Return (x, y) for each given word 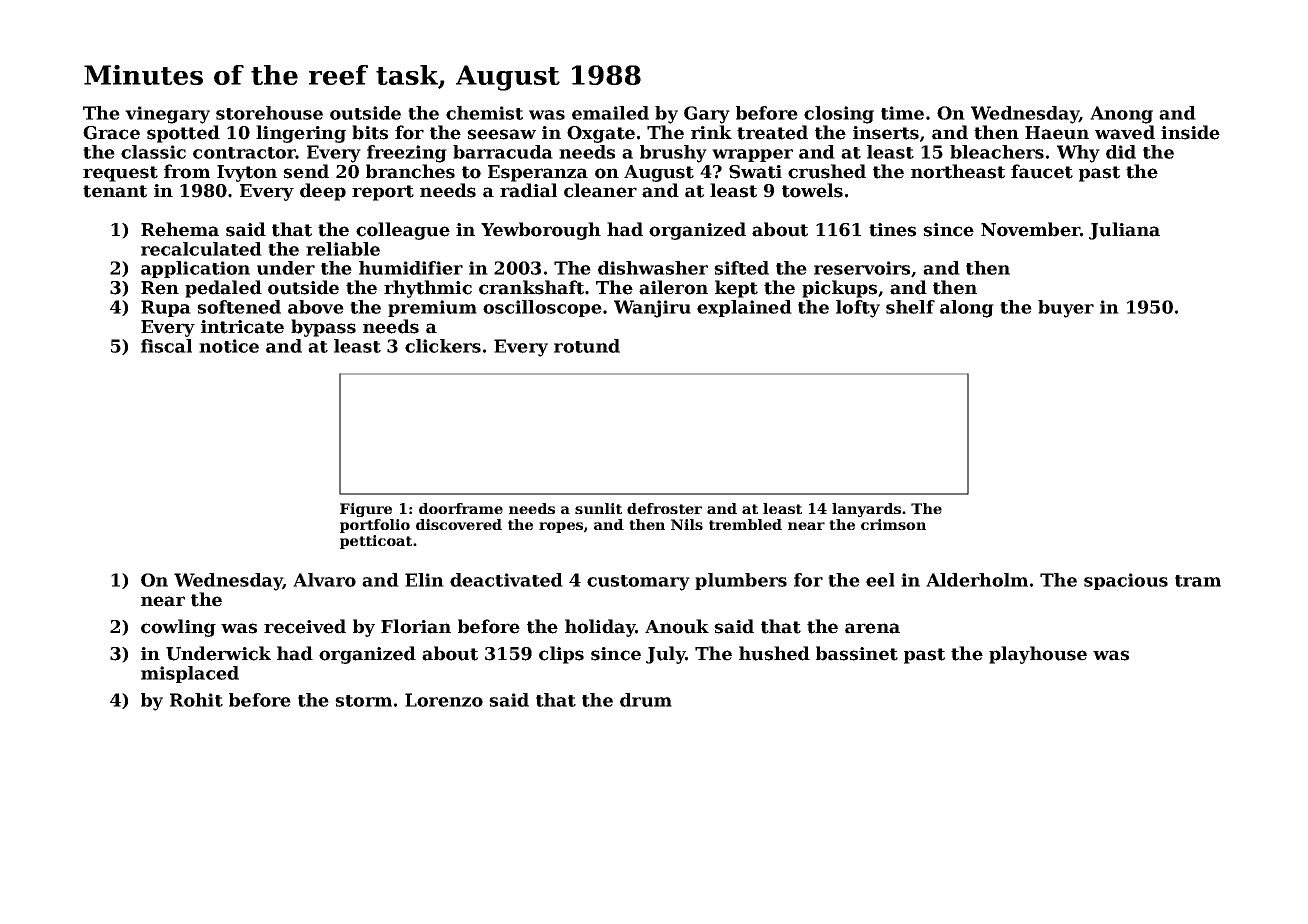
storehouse (269, 113)
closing (839, 115)
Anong (1121, 115)
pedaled (223, 289)
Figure (366, 510)
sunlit (598, 508)
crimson (893, 524)
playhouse (1038, 655)
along (967, 309)
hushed (774, 653)
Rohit (196, 700)
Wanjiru (652, 309)
